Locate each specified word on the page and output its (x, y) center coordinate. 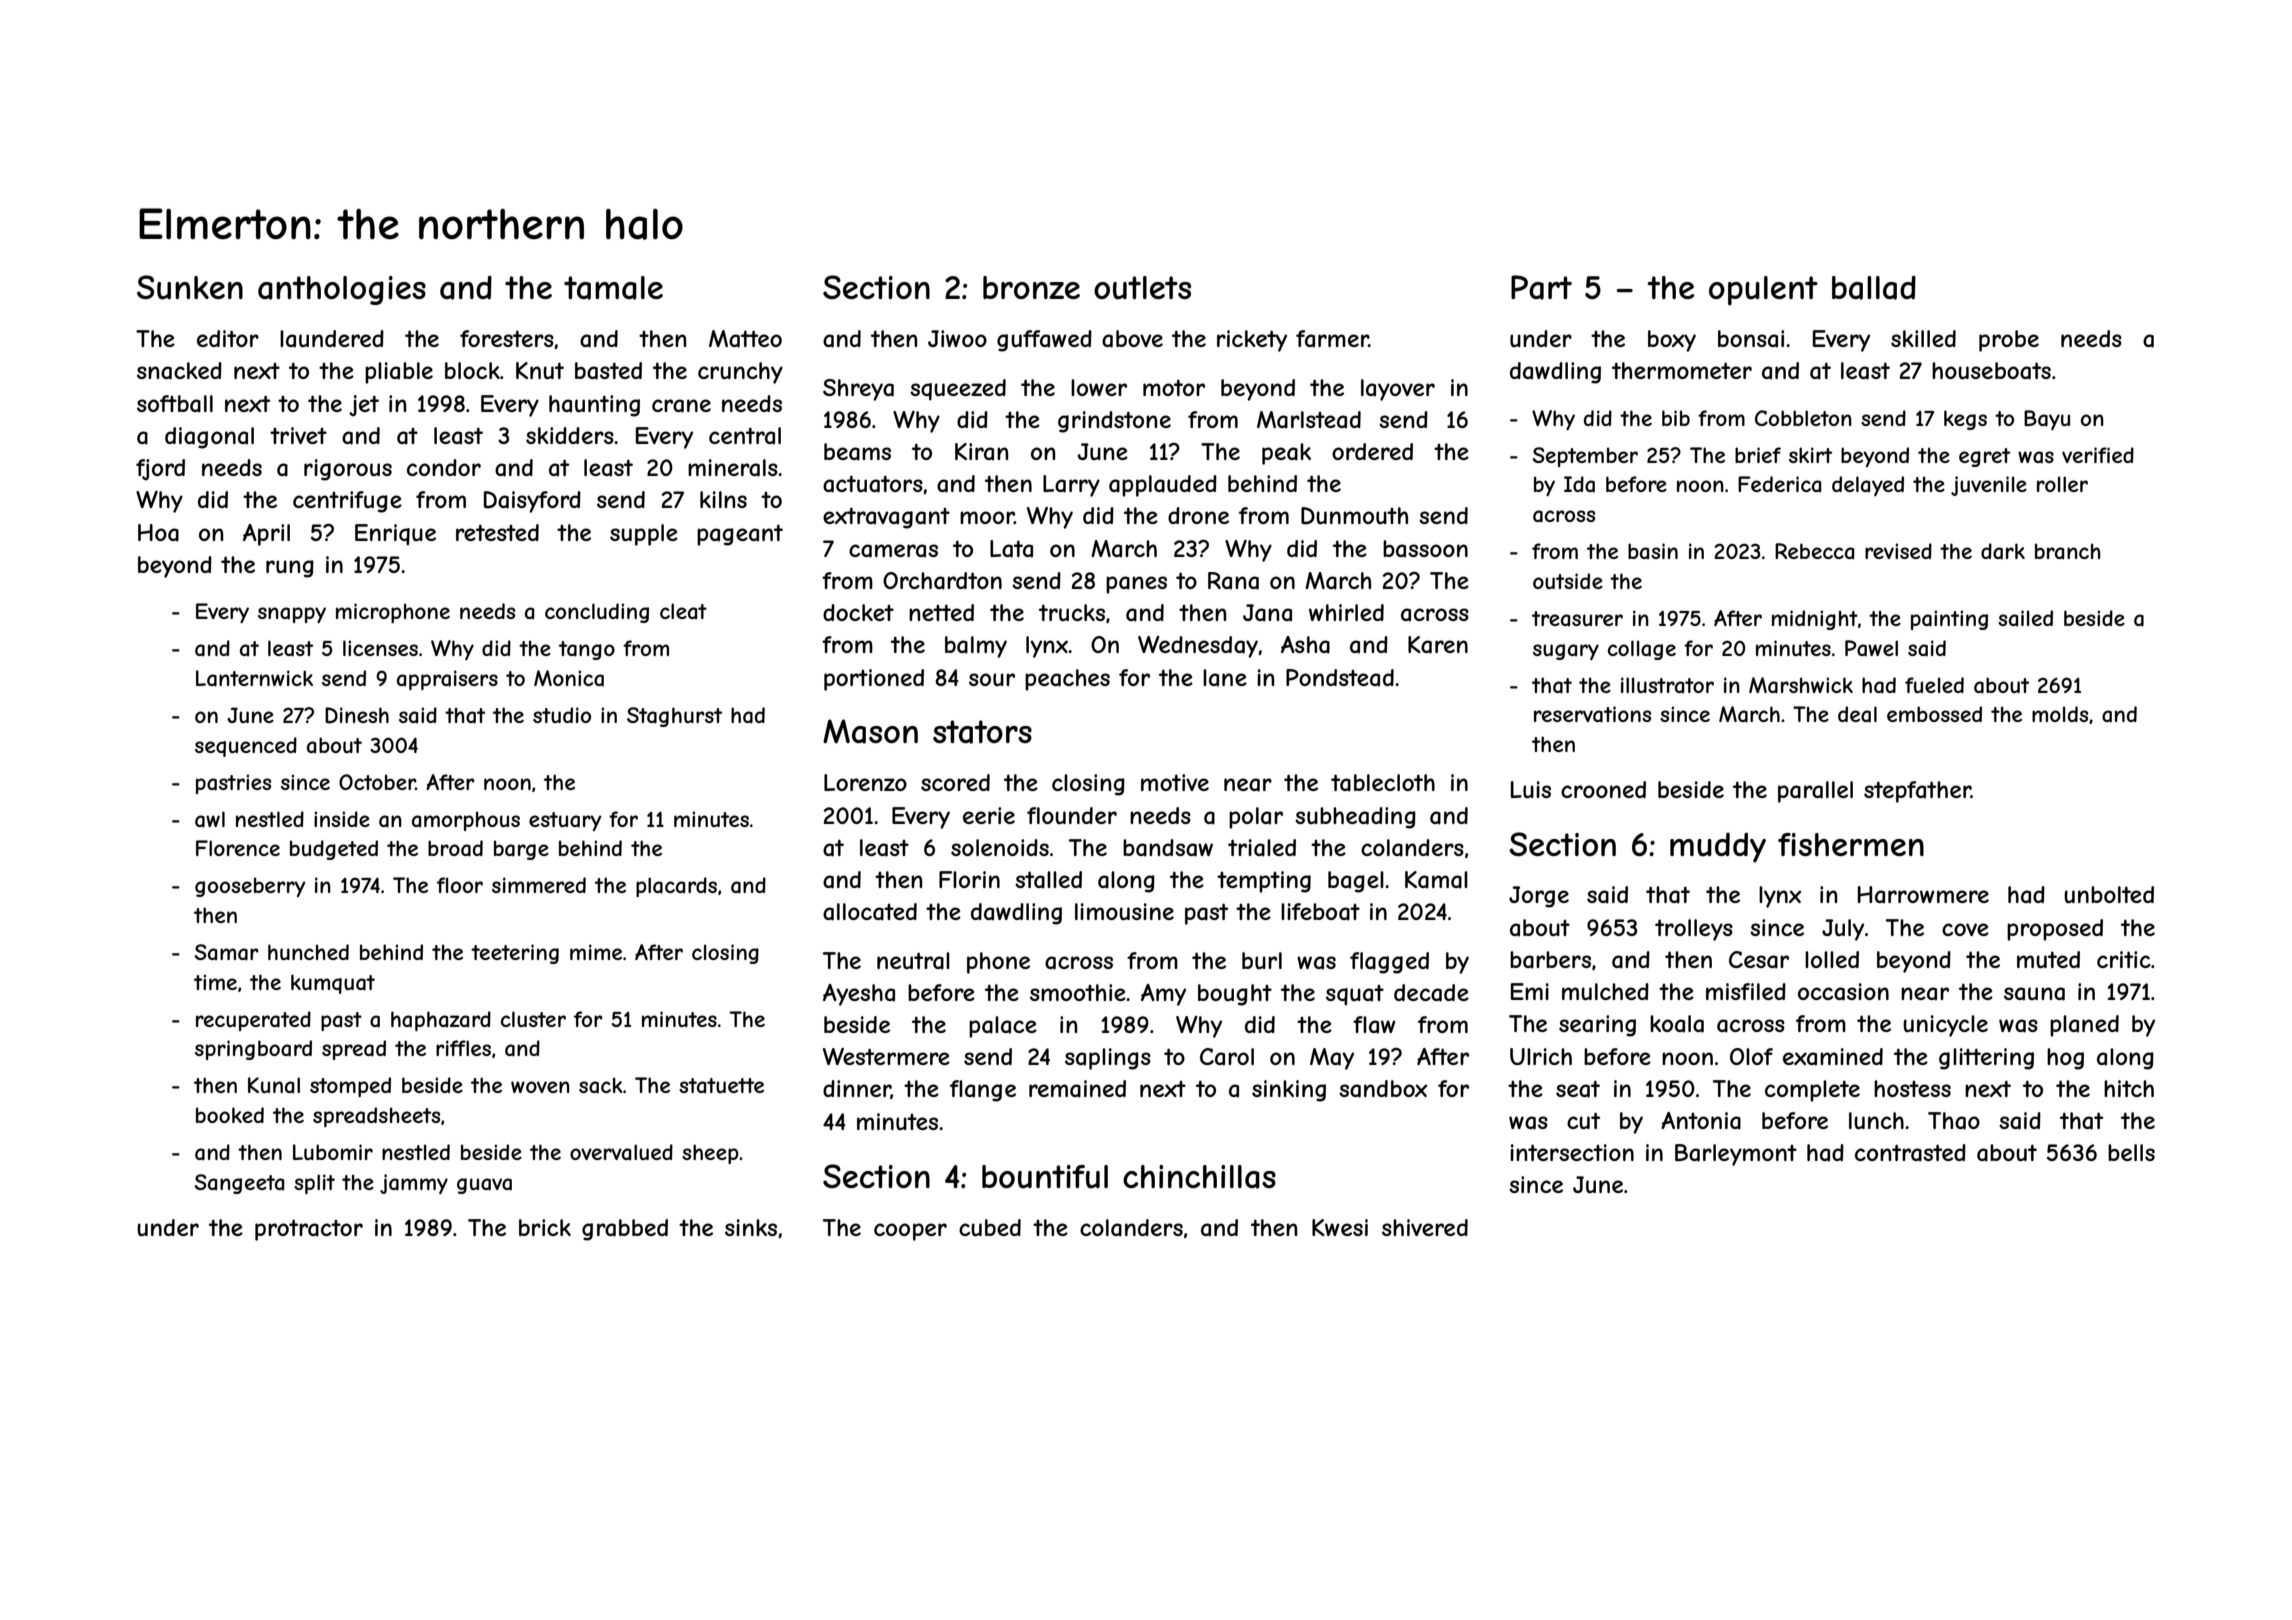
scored (955, 782)
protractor (309, 1230)
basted (608, 371)
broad (455, 848)
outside (1568, 581)
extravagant (886, 518)
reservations (1592, 714)
